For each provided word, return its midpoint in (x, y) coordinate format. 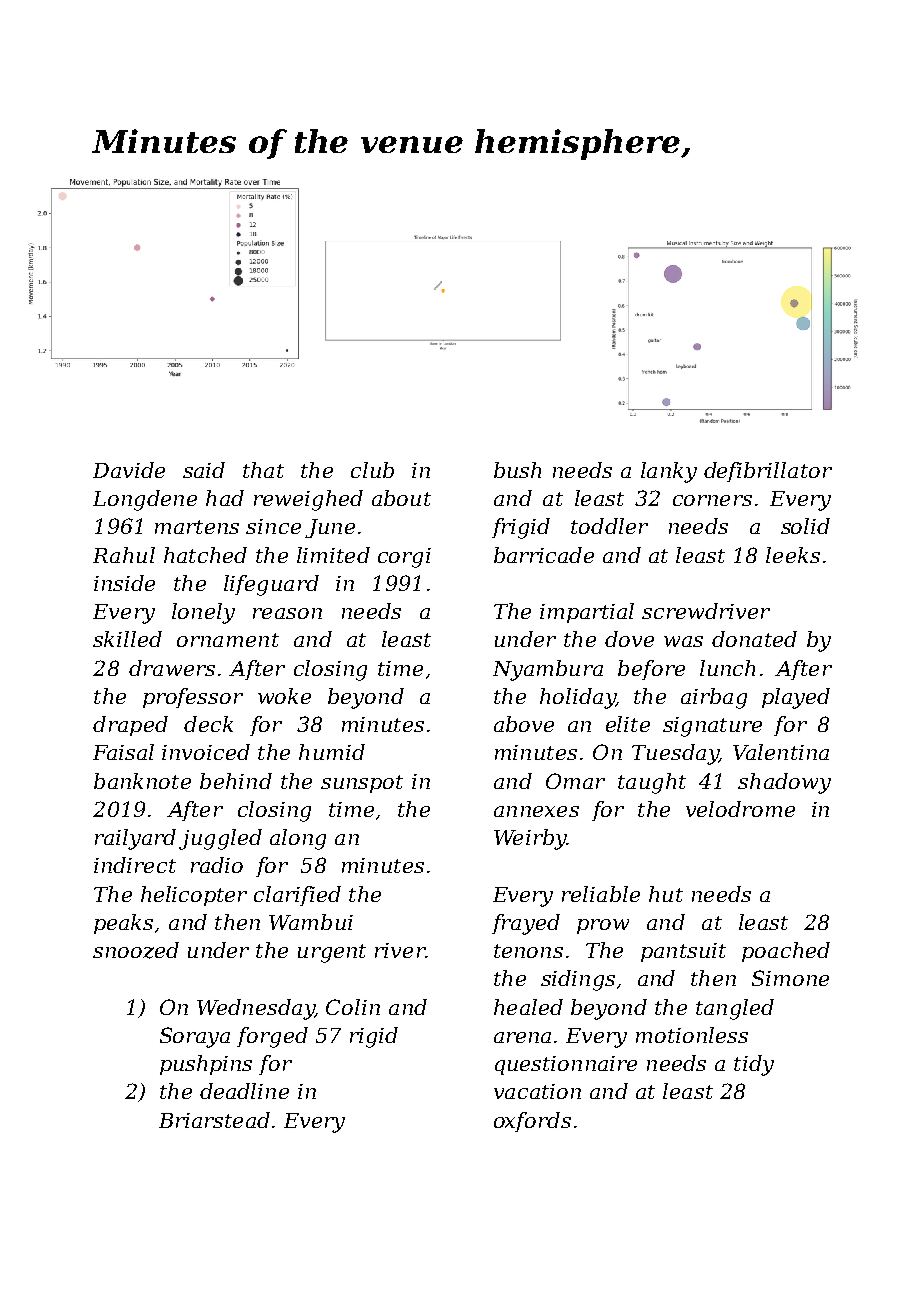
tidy (754, 1065)
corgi (404, 558)
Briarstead (214, 1120)
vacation (537, 1091)
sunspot (362, 784)
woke (284, 696)
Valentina (781, 752)
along (298, 839)
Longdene (145, 500)
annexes (536, 811)
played (796, 698)
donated (754, 639)
